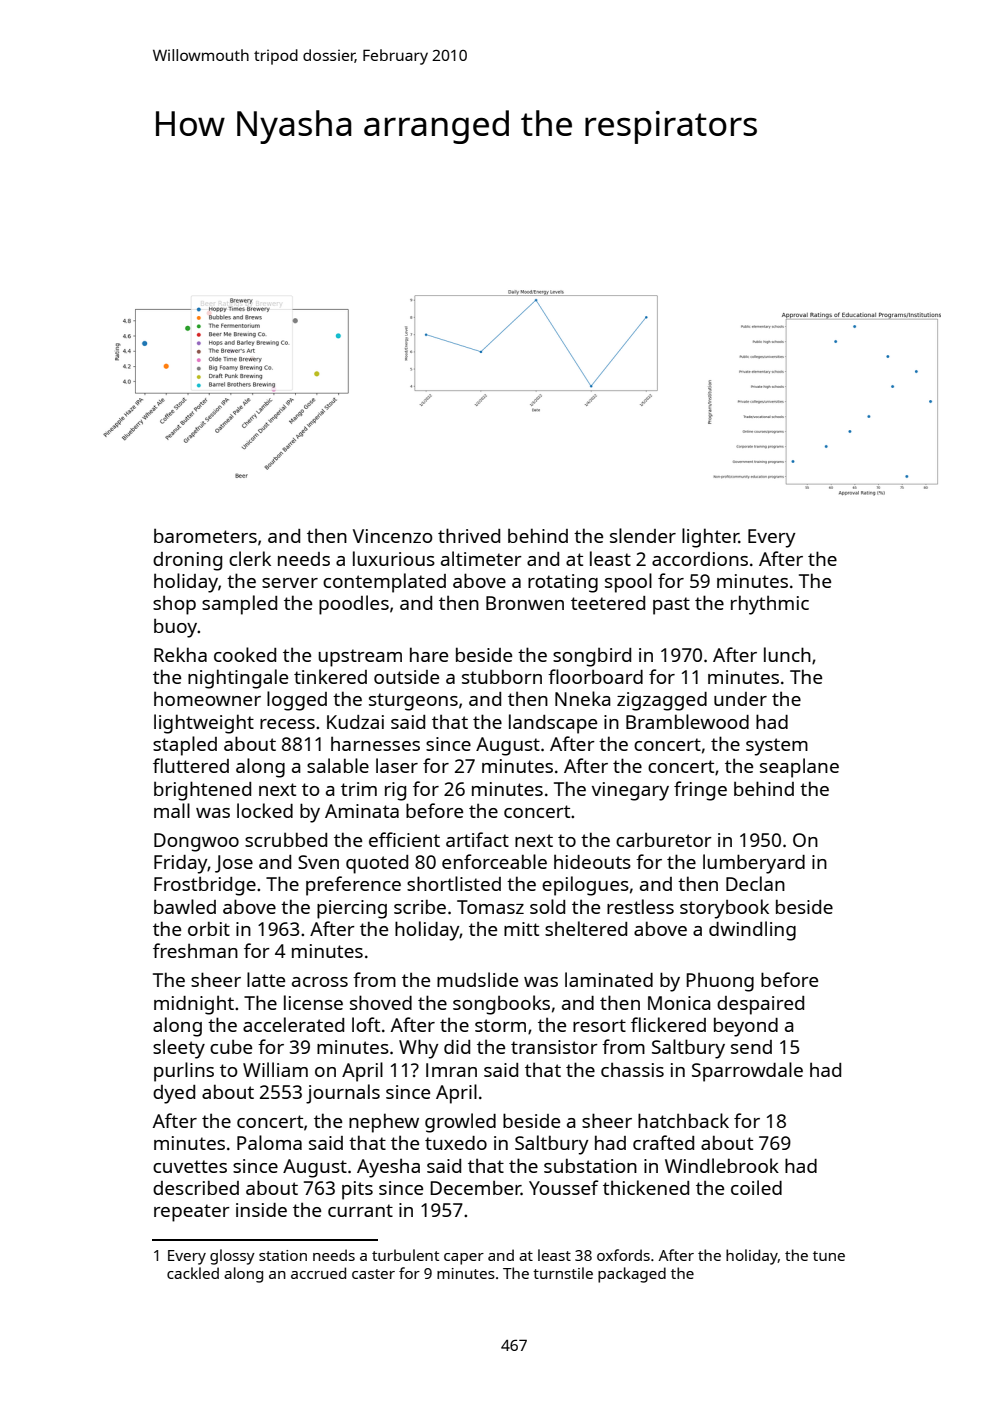 Image resolution: width=1002 pixels, height=1423 pixels. What do you see at coordinates (563, 1273) in the screenshot?
I see `turnstile` at bounding box center [563, 1273].
